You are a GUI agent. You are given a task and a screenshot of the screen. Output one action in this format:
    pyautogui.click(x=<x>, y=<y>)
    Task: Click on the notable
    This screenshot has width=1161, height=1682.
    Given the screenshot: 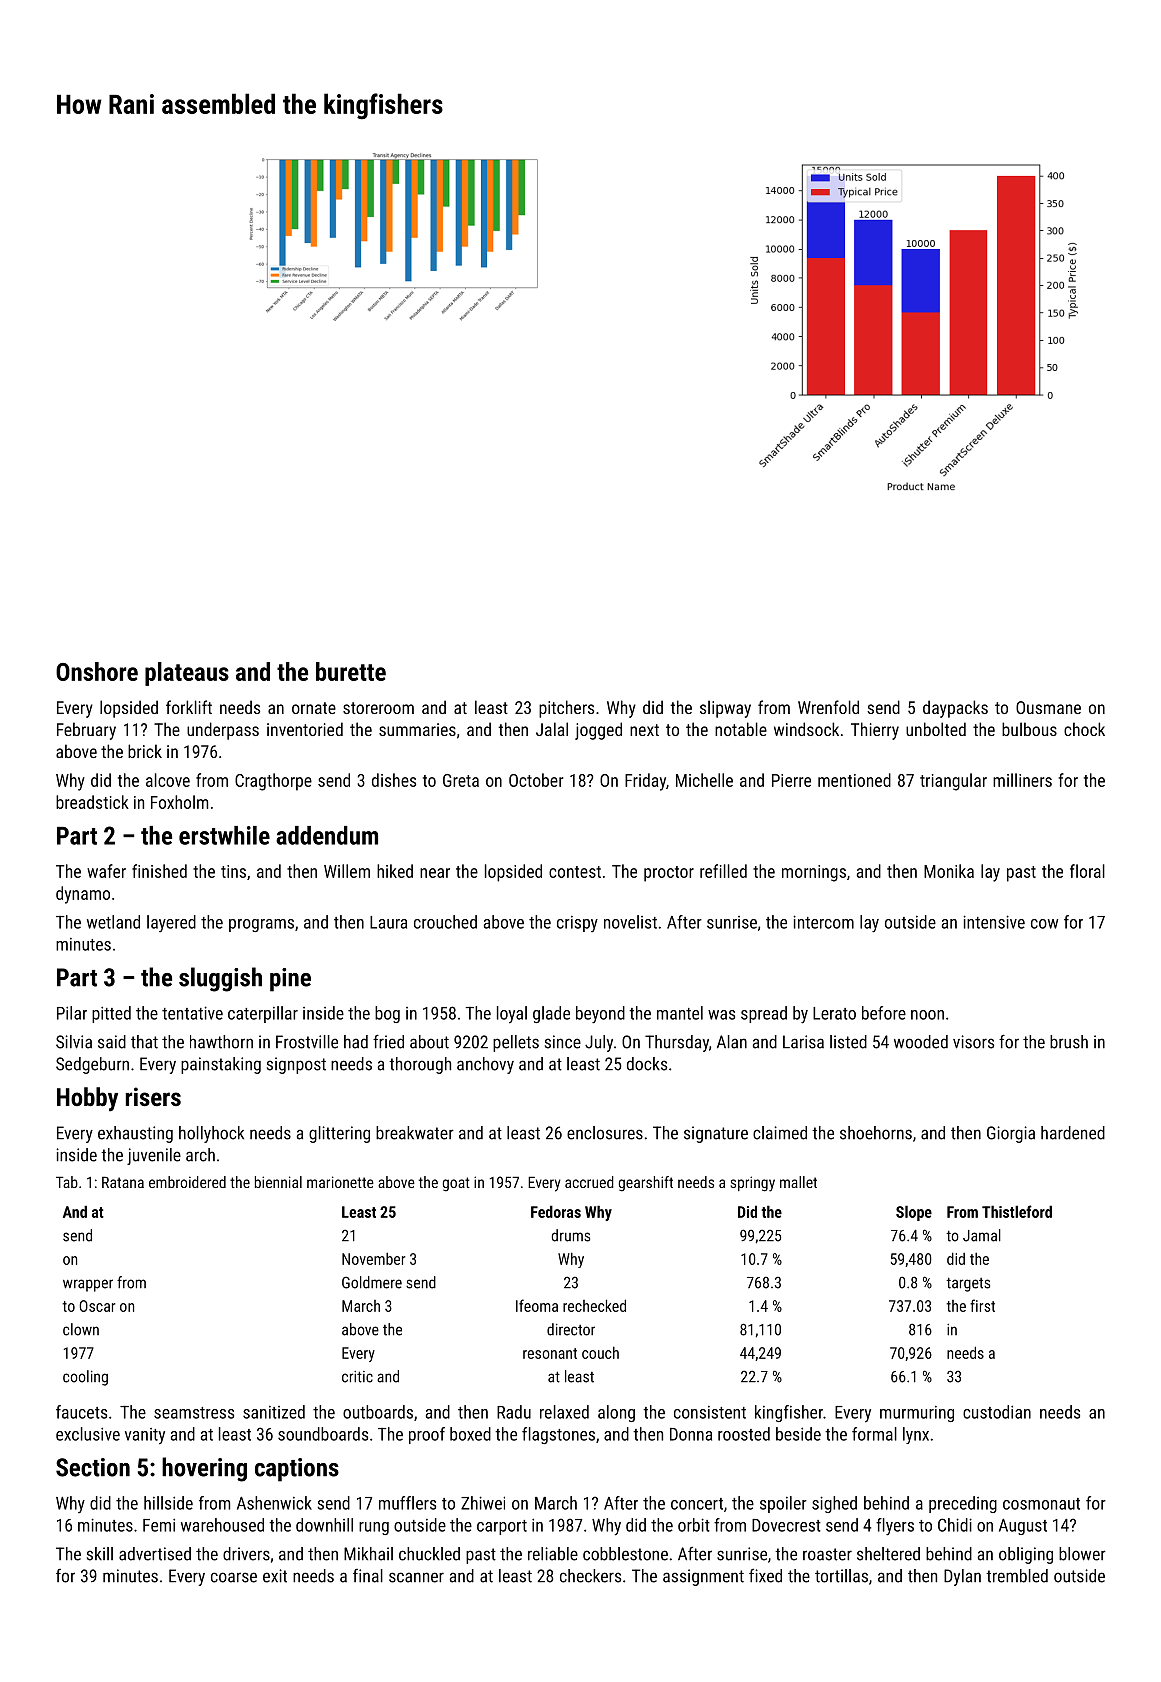 What is the action you would take?
    pyautogui.click(x=741, y=729)
